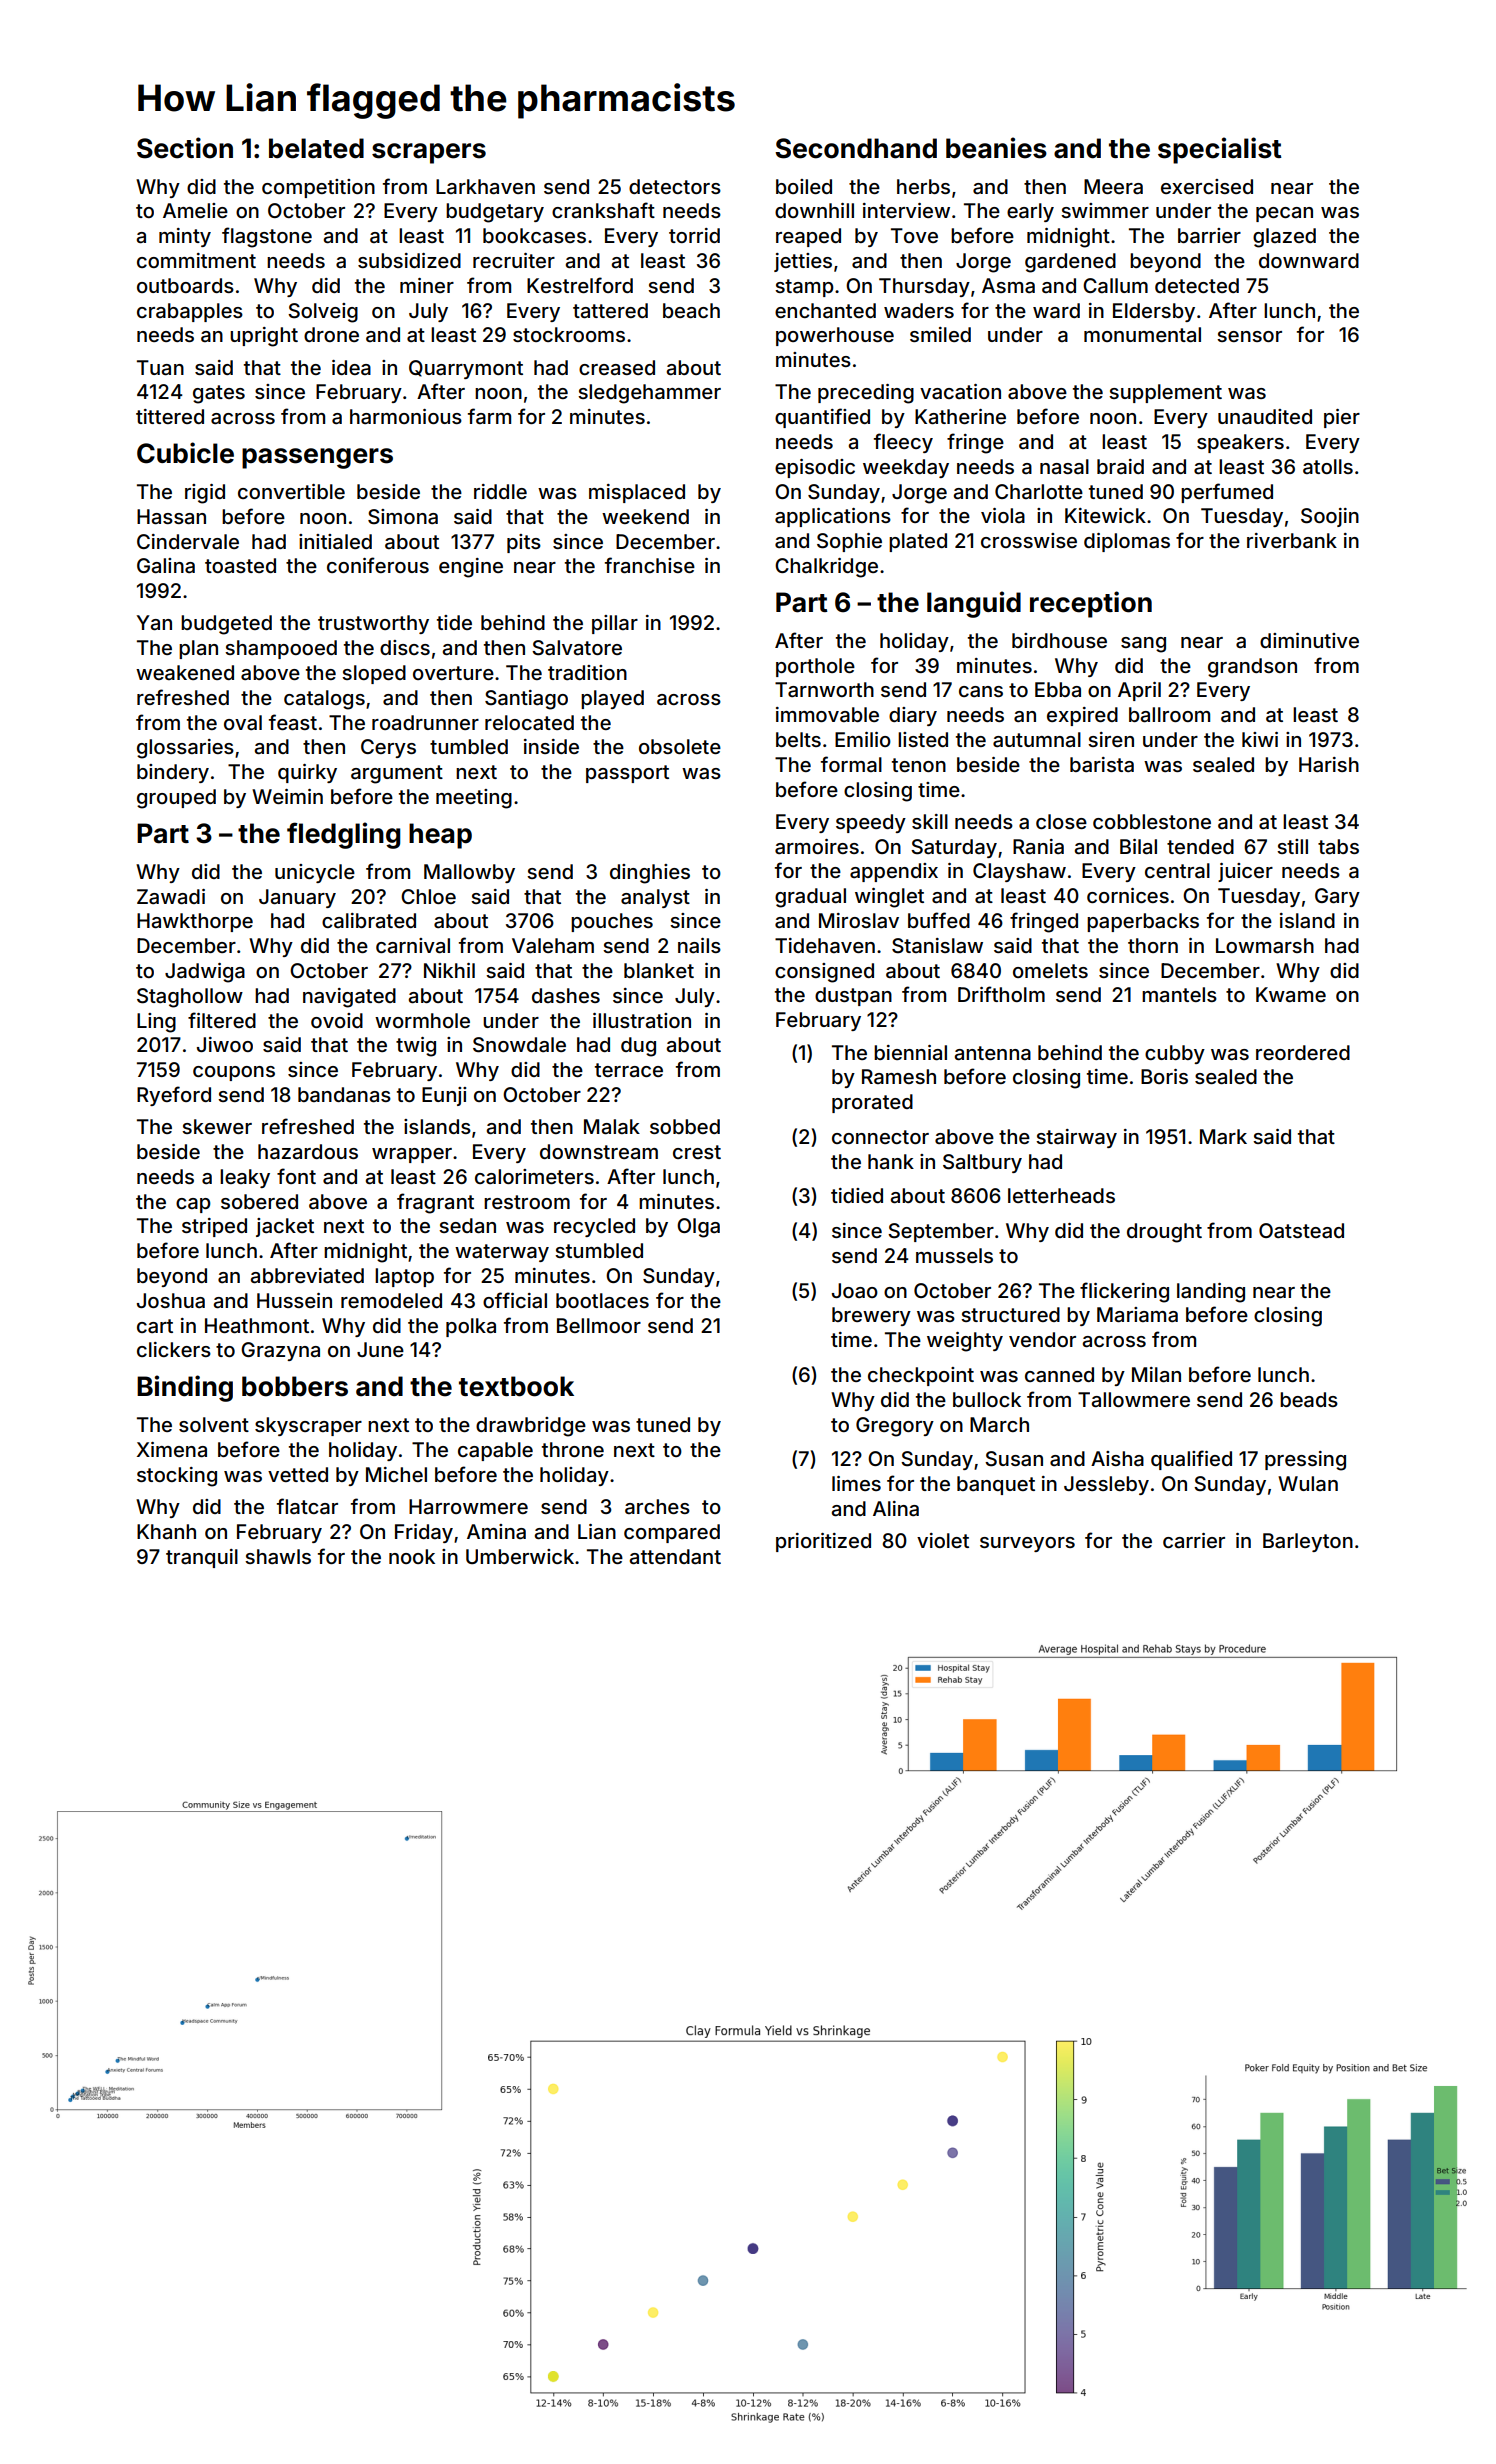 Image resolution: width=1496 pixels, height=2464 pixels. Describe the element at coordinates (412, 1556) in the screenshot. I see `nook` at that location.
